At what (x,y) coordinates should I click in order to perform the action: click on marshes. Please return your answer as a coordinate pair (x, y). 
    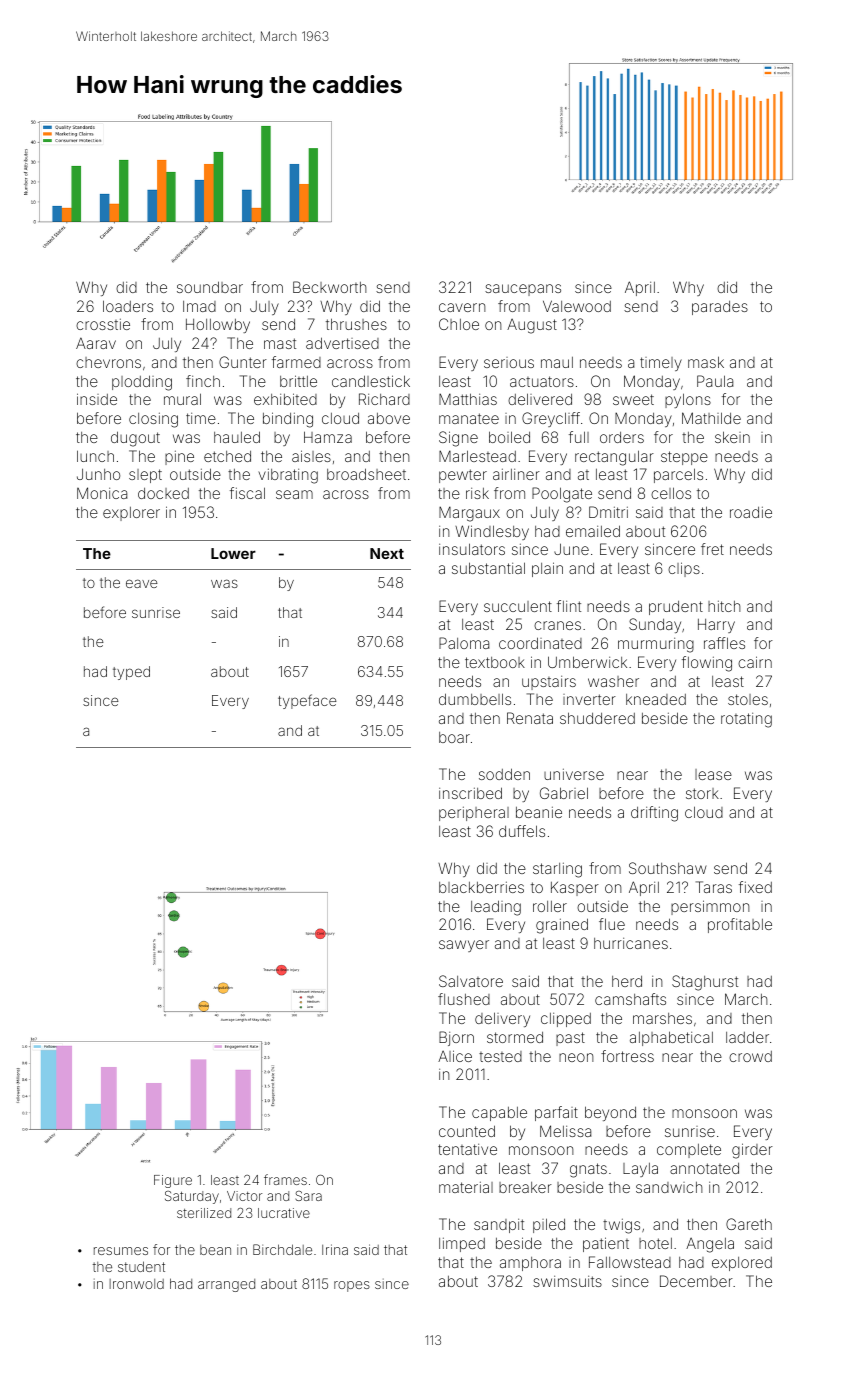
    Looking at the image, I should click on (662, 1018).
